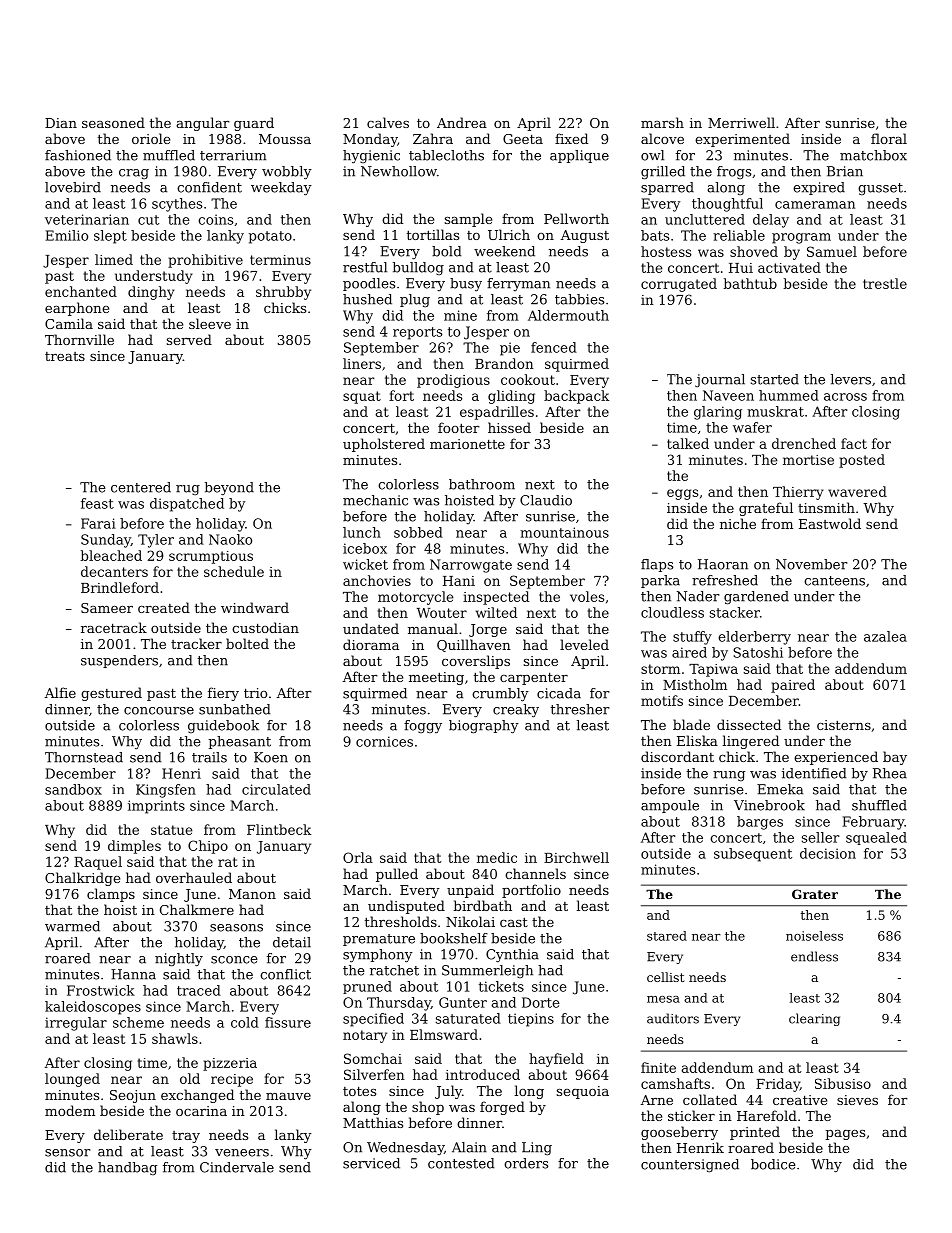 Image resolution: width=952 pixels, height=1233 pixels. I want to click on meeting, so click(436, 678).
